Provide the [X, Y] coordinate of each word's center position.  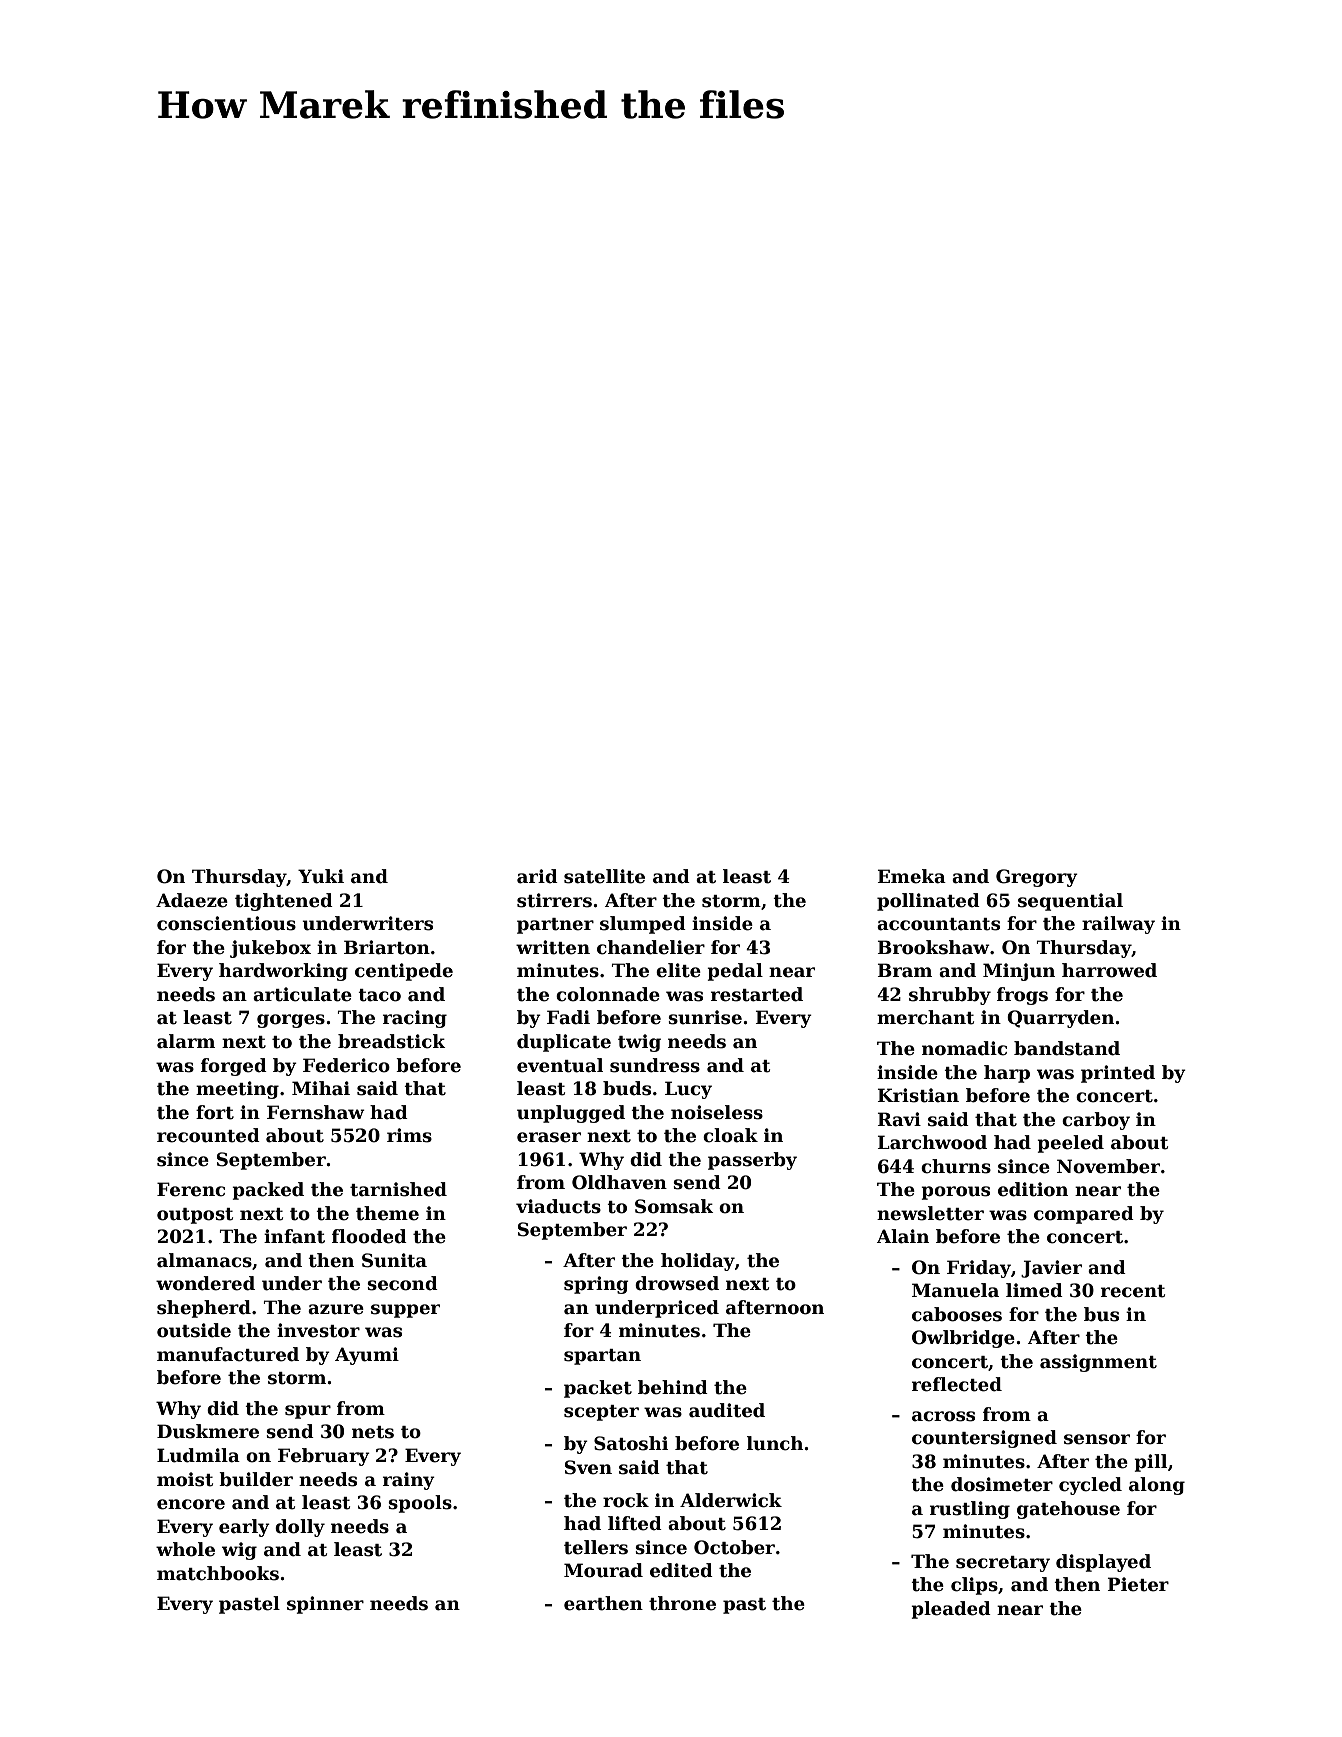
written [553, 947]
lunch [775, 1443]
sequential [1070, 902]
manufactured [228, 1354]
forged [234, 1067]
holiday [698, 1262]
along [1157, 1486]
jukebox [270, 949]
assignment [1098, 1363]
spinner [325, 1605]
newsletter [930, 1213]
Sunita [394, 1260]
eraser [549, 1137]
